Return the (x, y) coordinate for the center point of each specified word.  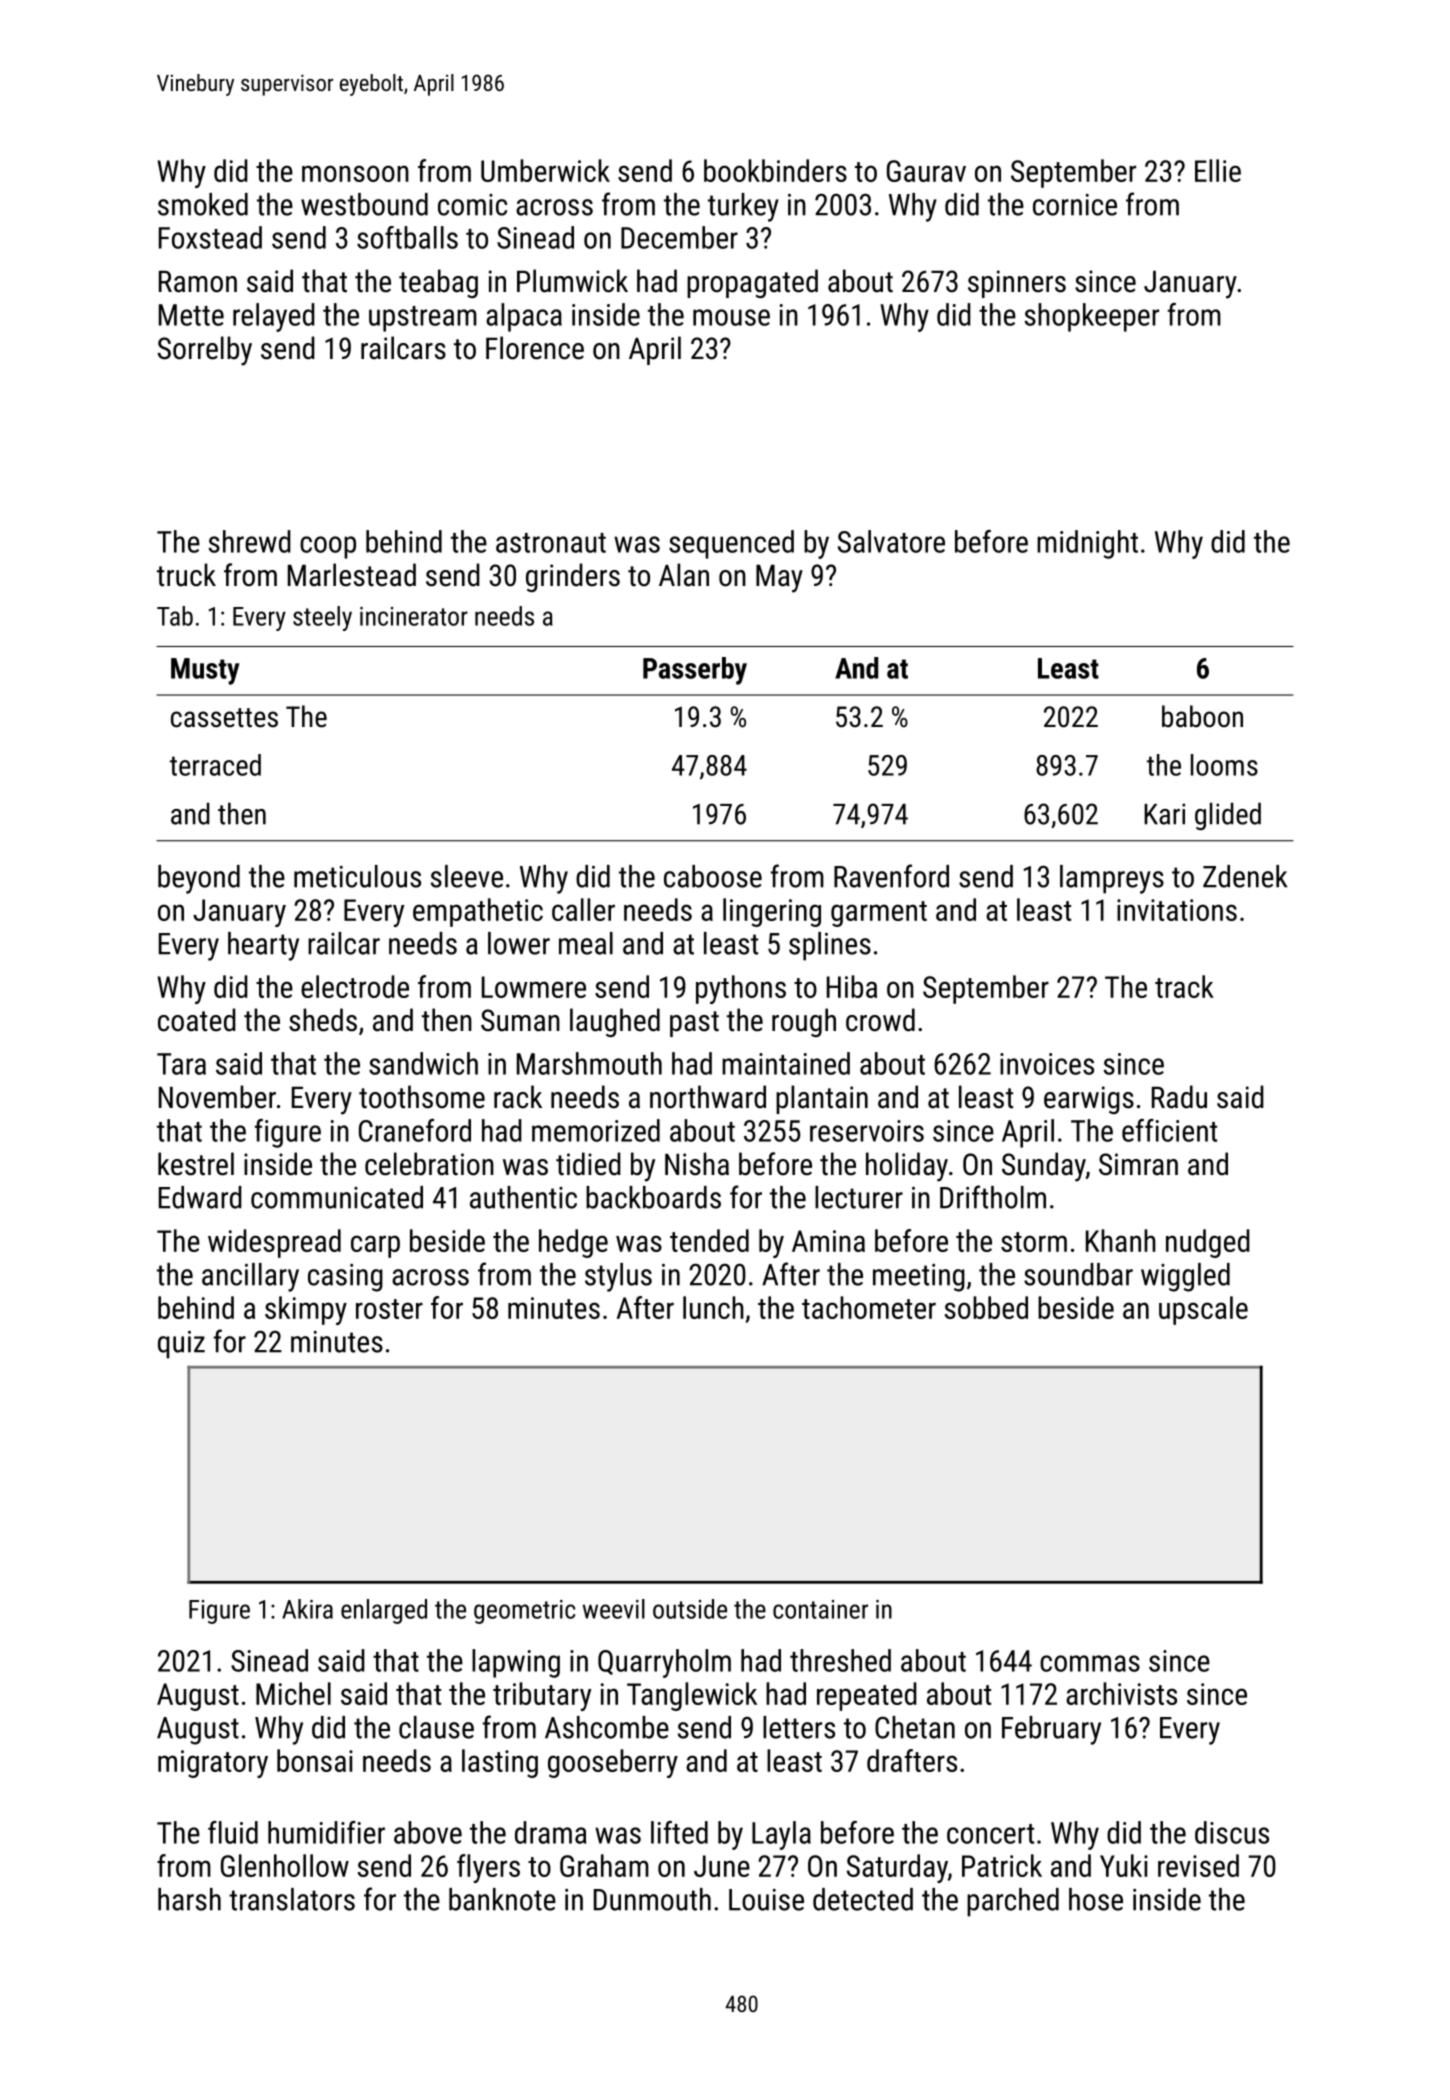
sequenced (731, 544)
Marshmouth (589, 1063)
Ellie (1218, 170)
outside (690, 1609)
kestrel (196, 1164)
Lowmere (534, 987)
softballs (407, 237)
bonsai (315, 1760)
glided (1228, 816)
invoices (1047, 1064)
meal (586, 943)
